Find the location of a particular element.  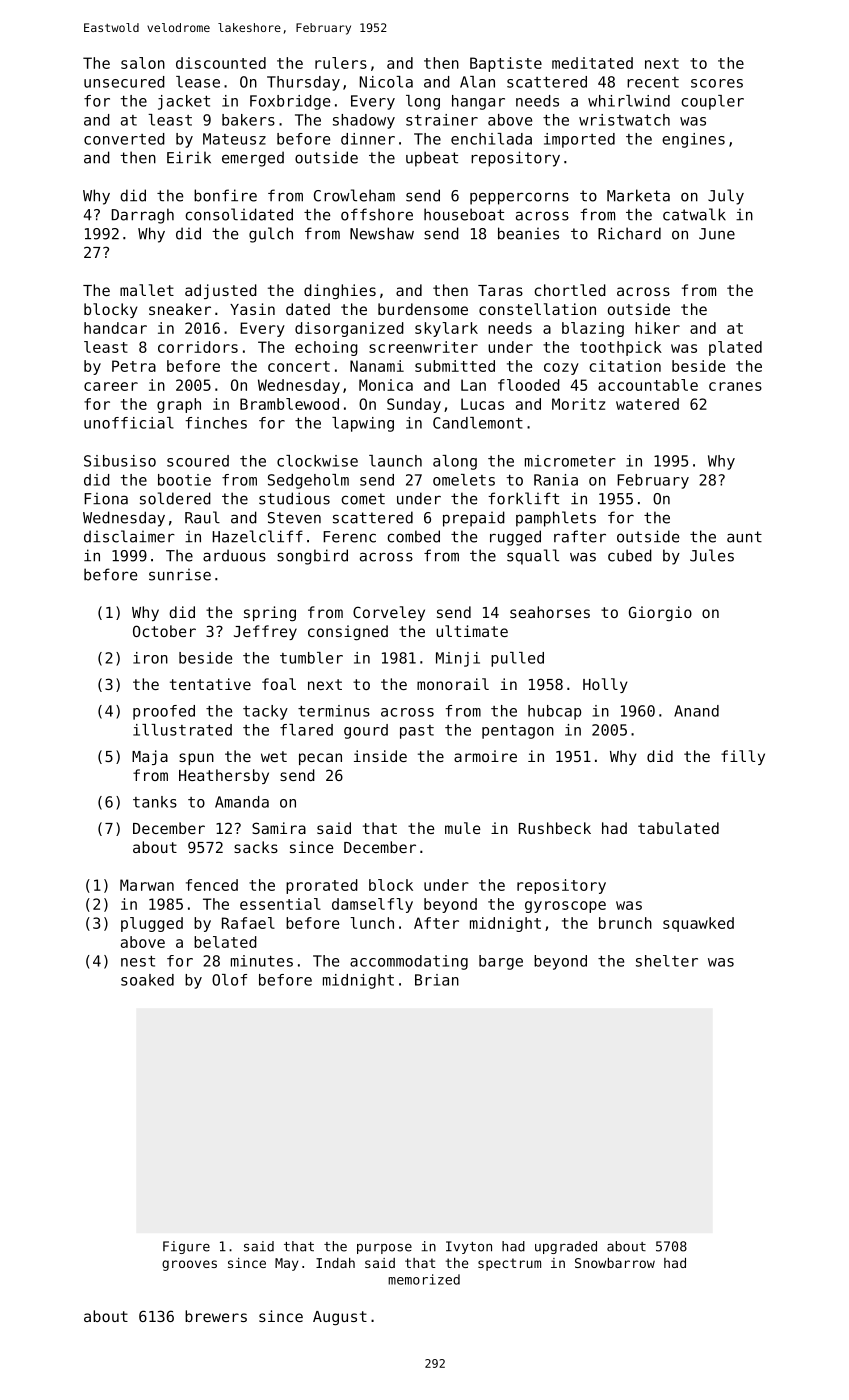

purpose is located at coordinates (384, 1248).
